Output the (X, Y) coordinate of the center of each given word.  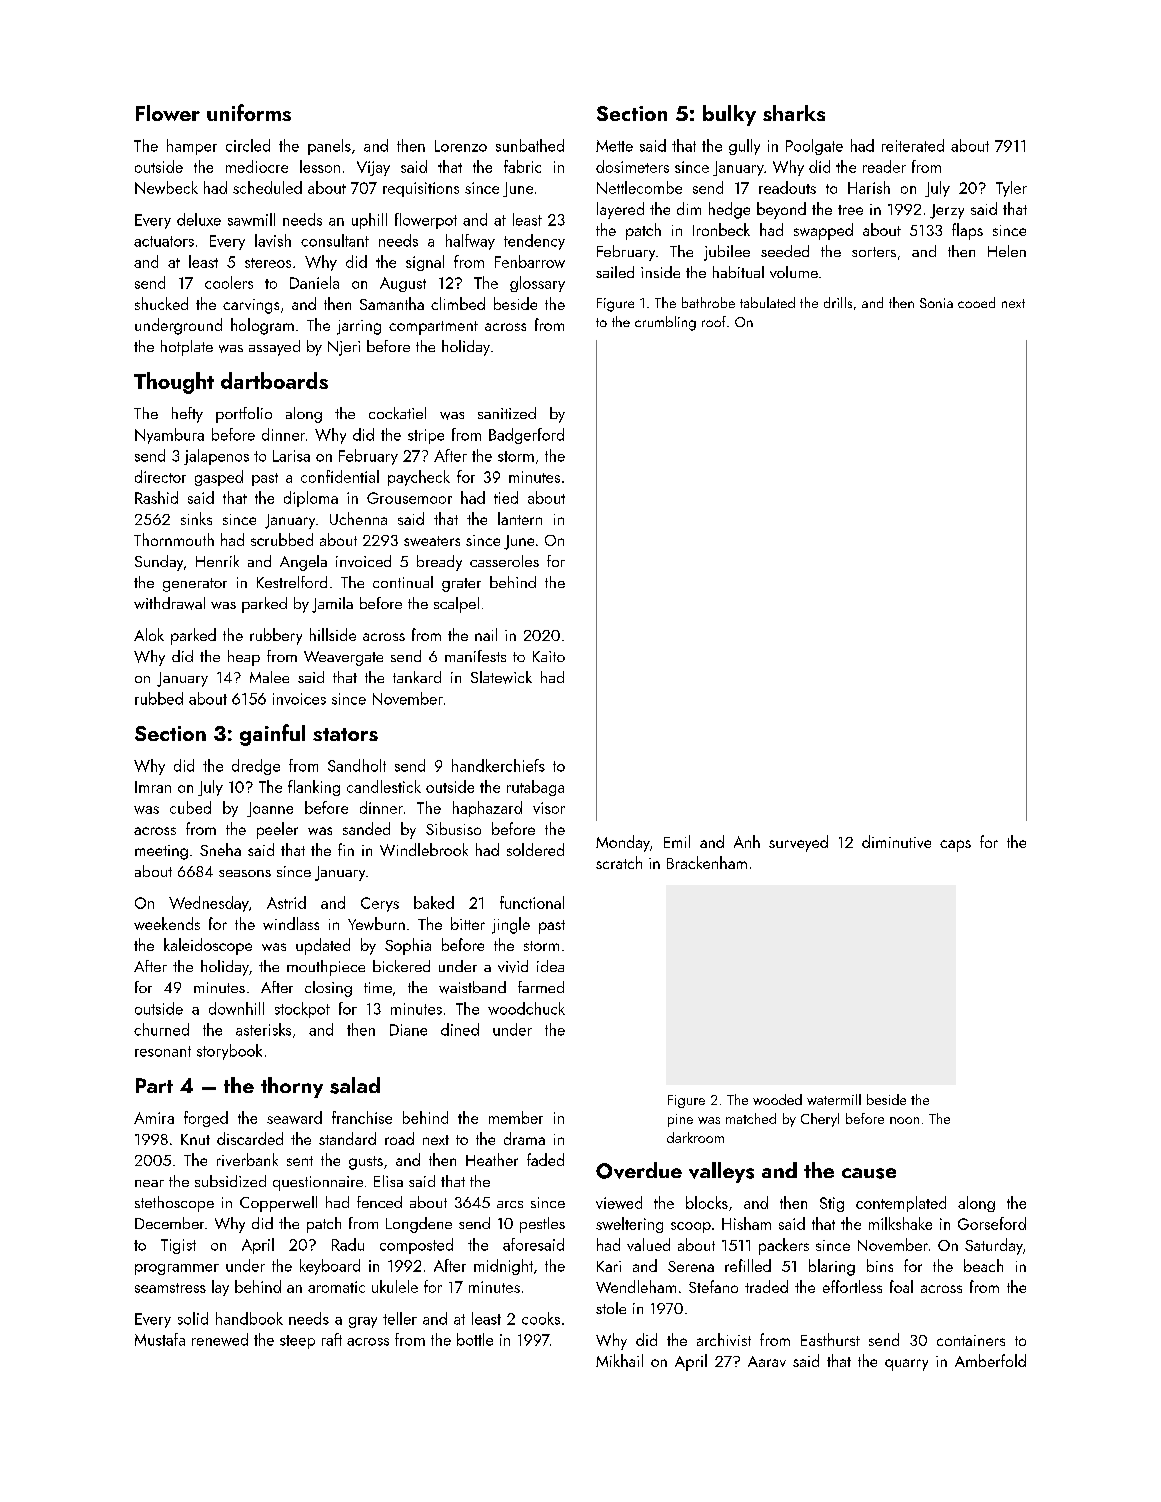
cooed (976, 302)
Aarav (767, 1361)
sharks (794, 113)
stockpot (302, 1010)
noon (904, 1120)
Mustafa (160, 1339)
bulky (729, 115)
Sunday (159, 563)
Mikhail (619, 1360)
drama (524, 1138)
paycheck (419, 478)
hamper (192, 147)
